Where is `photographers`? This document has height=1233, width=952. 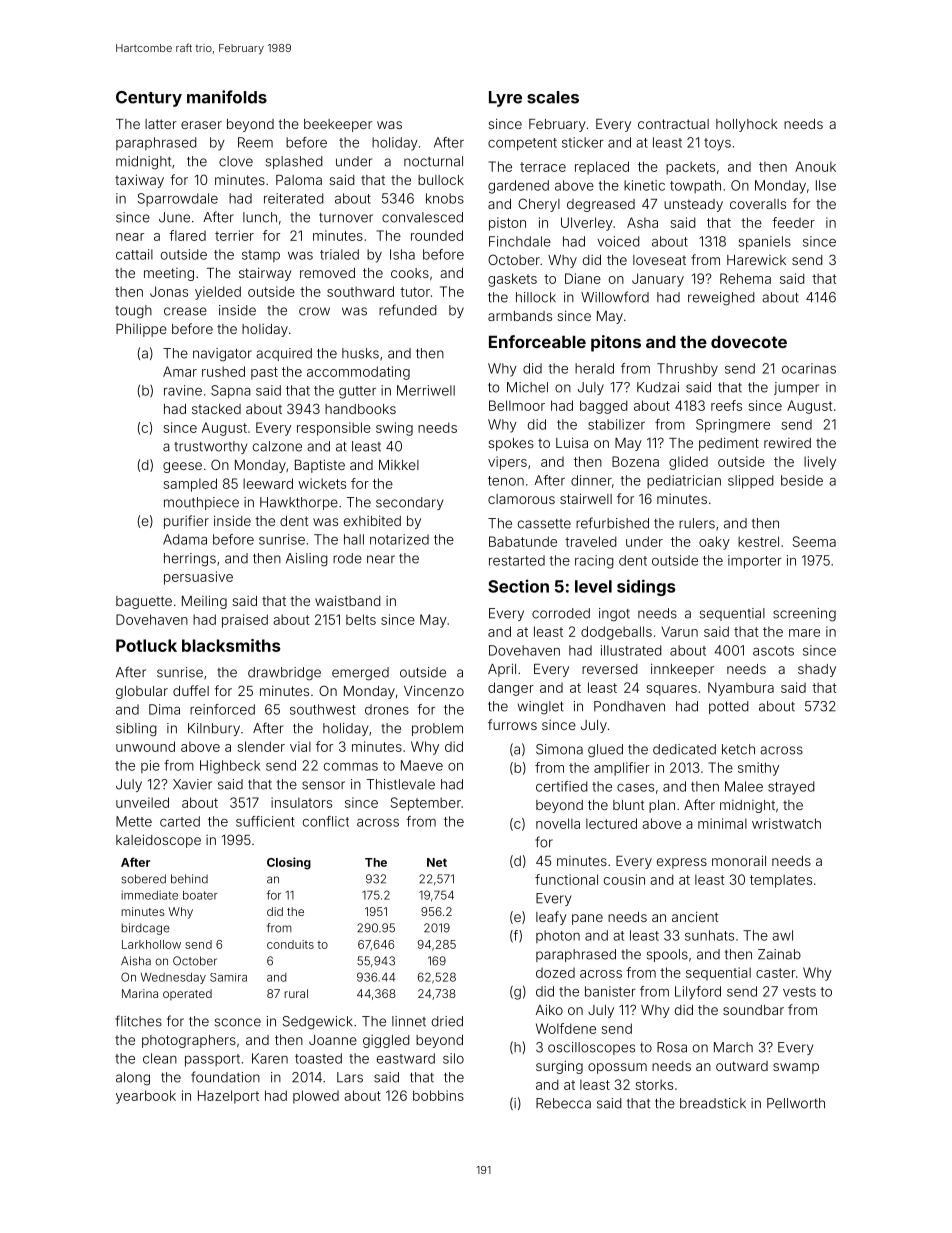 photographers is located at coordinates (189, 1041).
